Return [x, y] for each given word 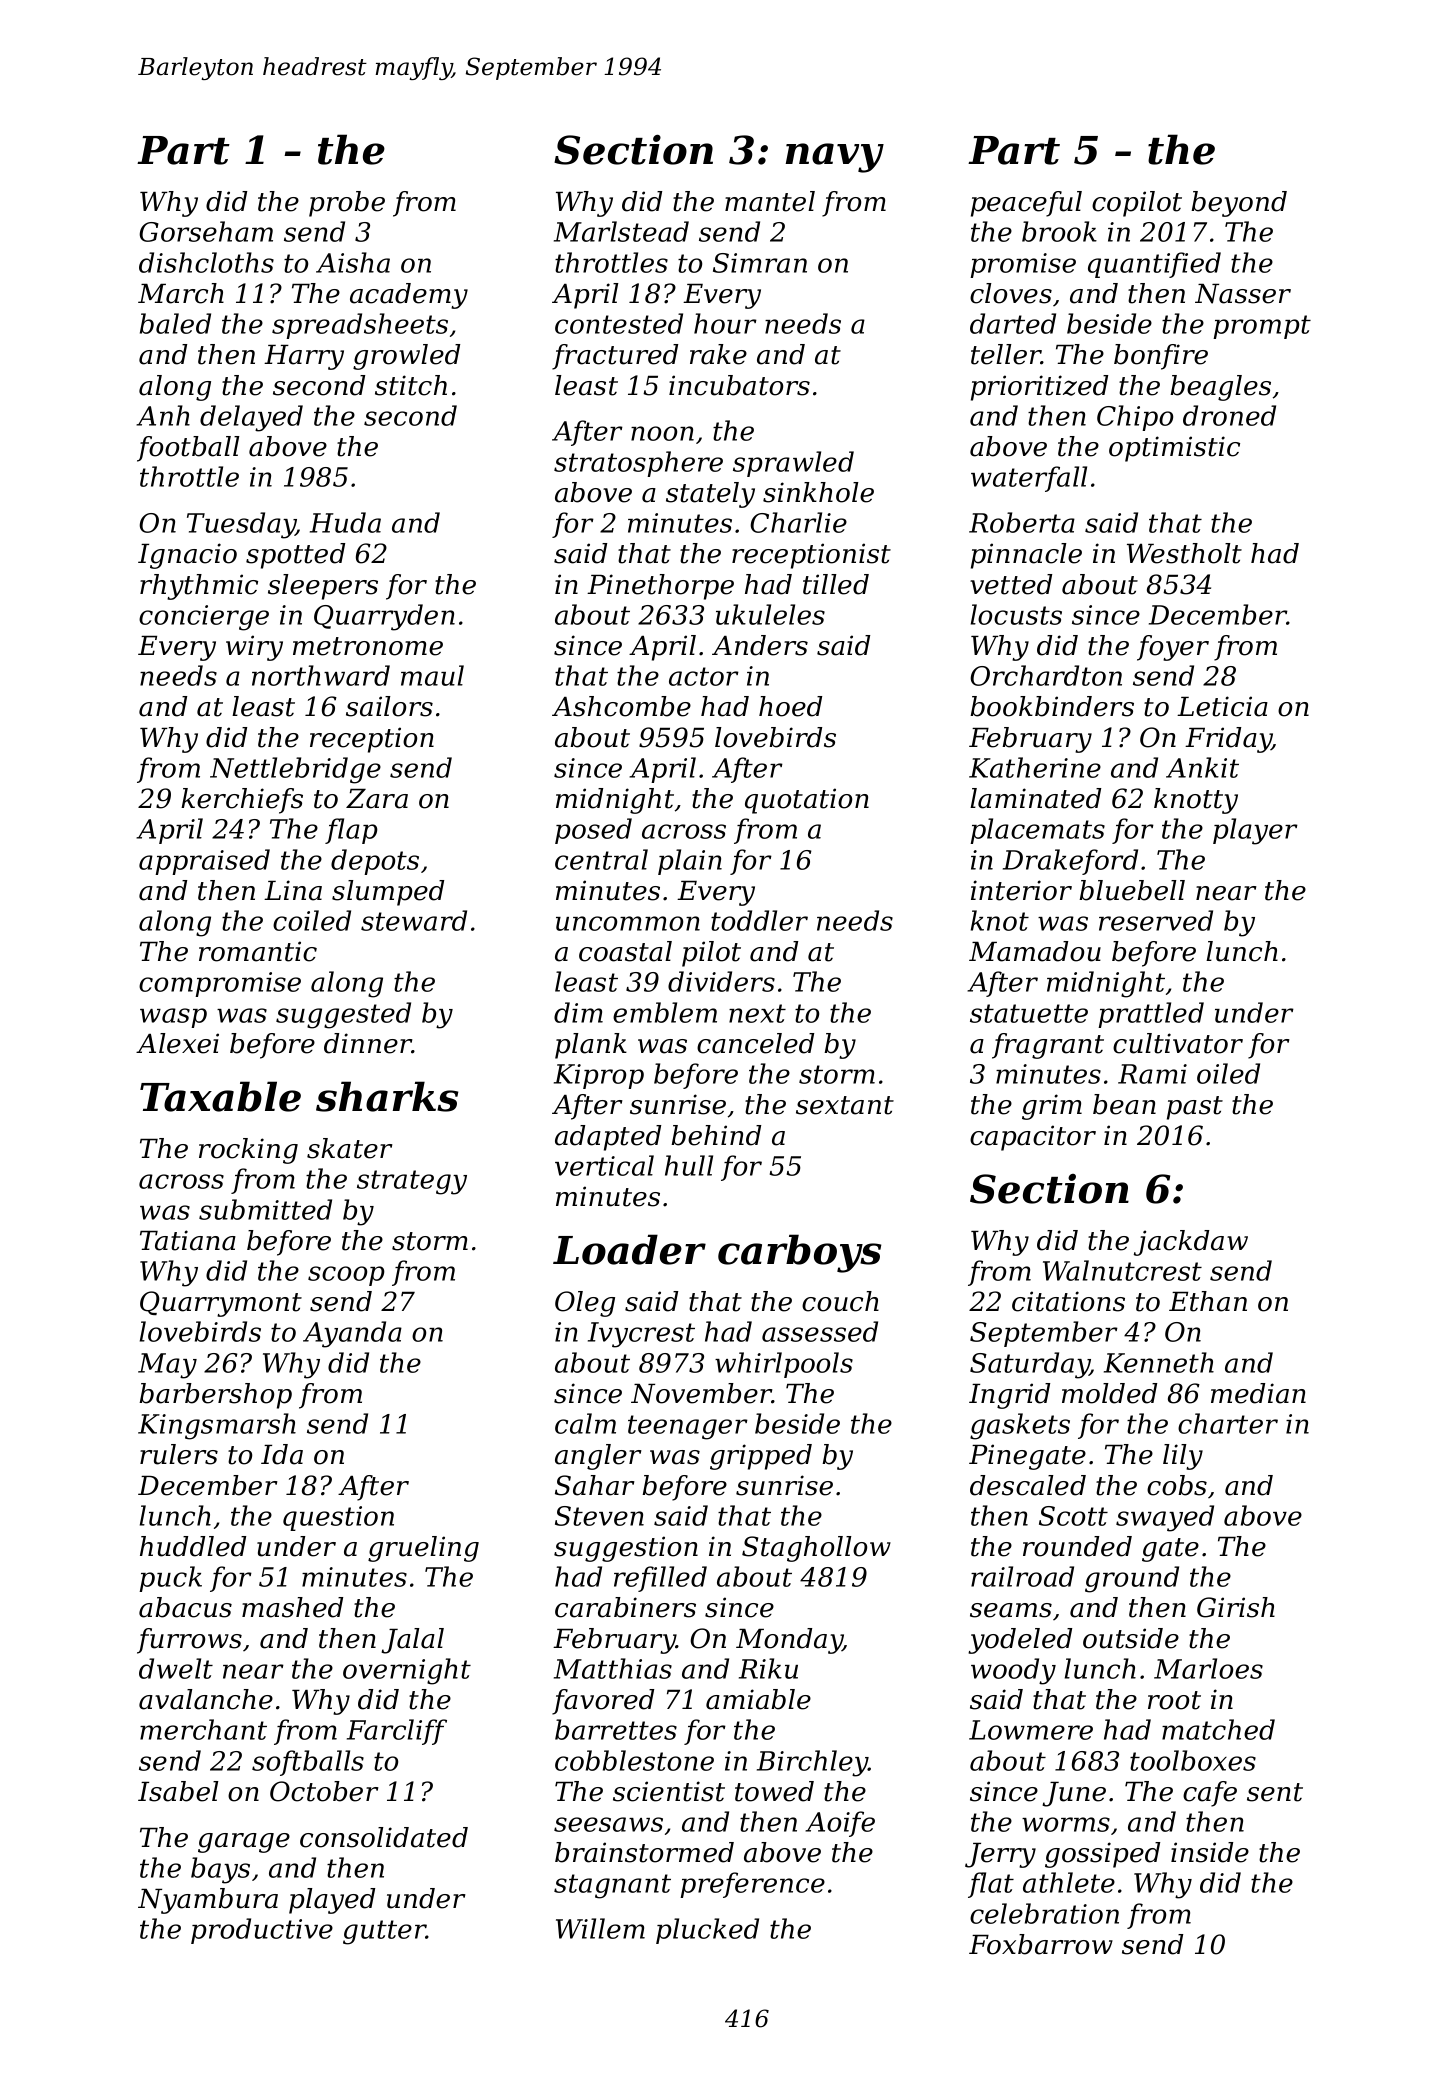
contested [619, 323]
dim [578, 1012]
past [1195, 1108]
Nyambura [208, 1901]
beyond [1239, 204]
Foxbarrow [1041, 1944]
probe [347, 204]
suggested [343, 1015]
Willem [600, 1928]
